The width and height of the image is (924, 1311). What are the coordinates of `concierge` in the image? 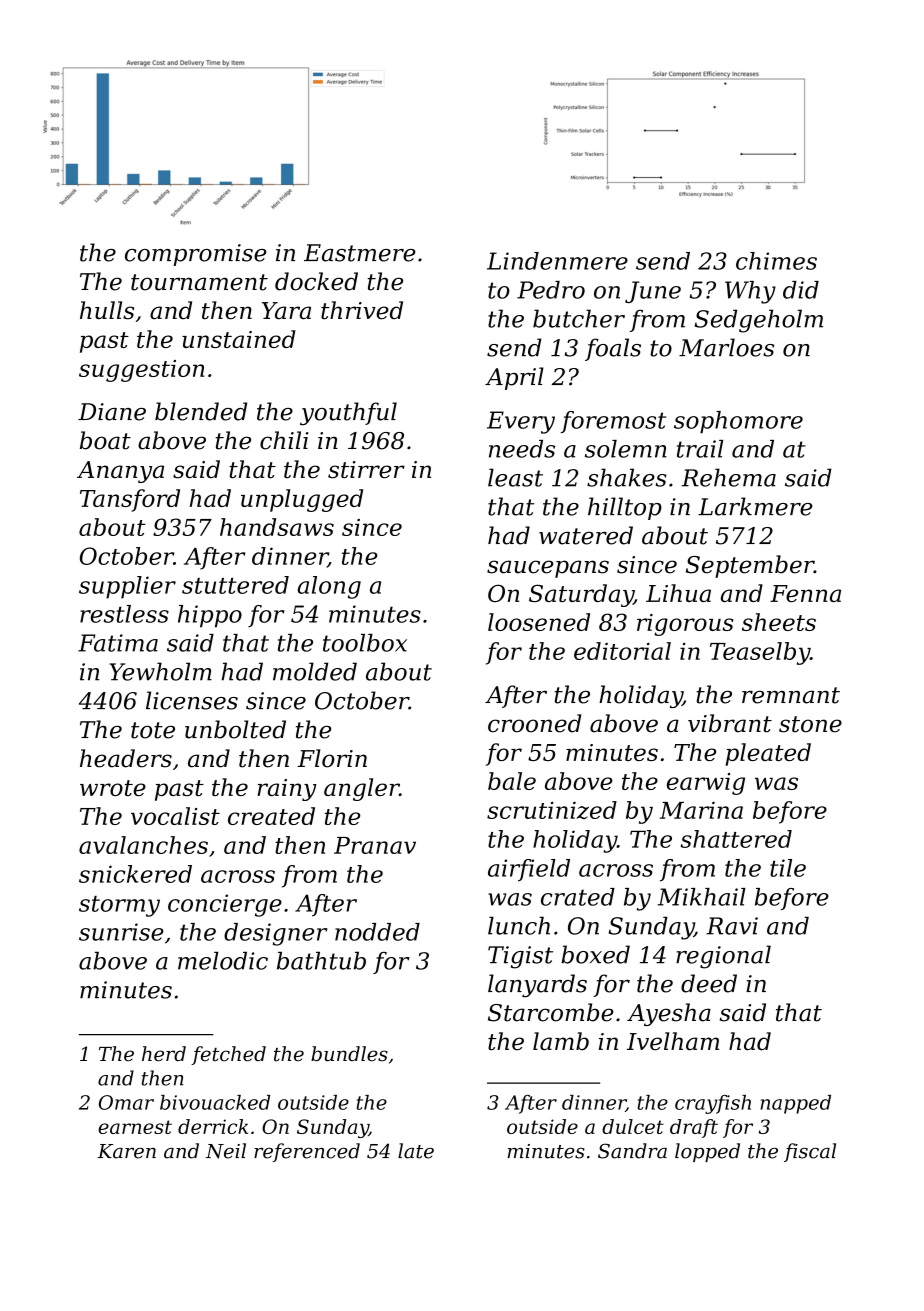 It's located at (225, 905).
